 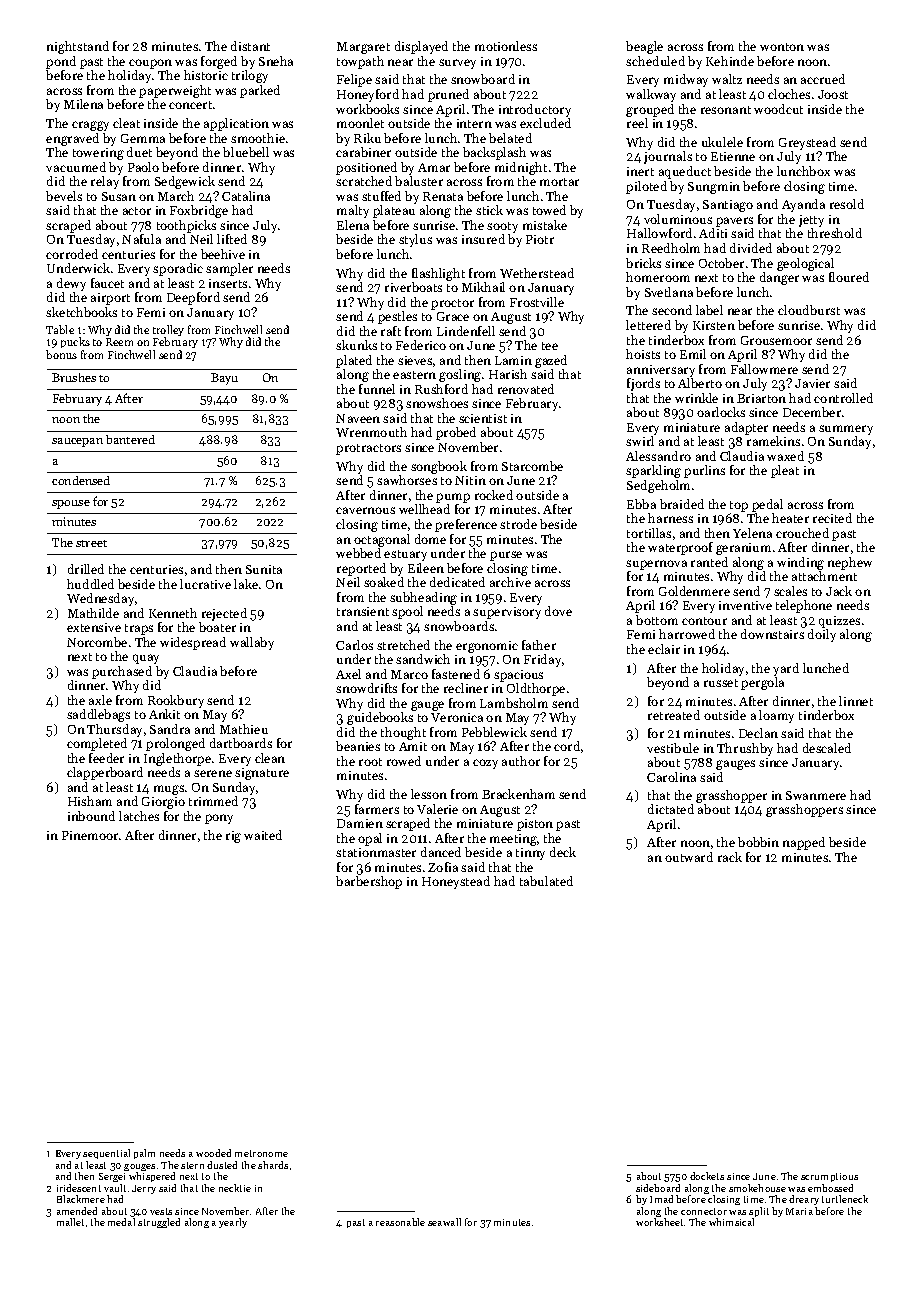 What do you see at coordinates (130, 439) in the screenshot?
I see `bantered` at bounding box center [130, 439].
